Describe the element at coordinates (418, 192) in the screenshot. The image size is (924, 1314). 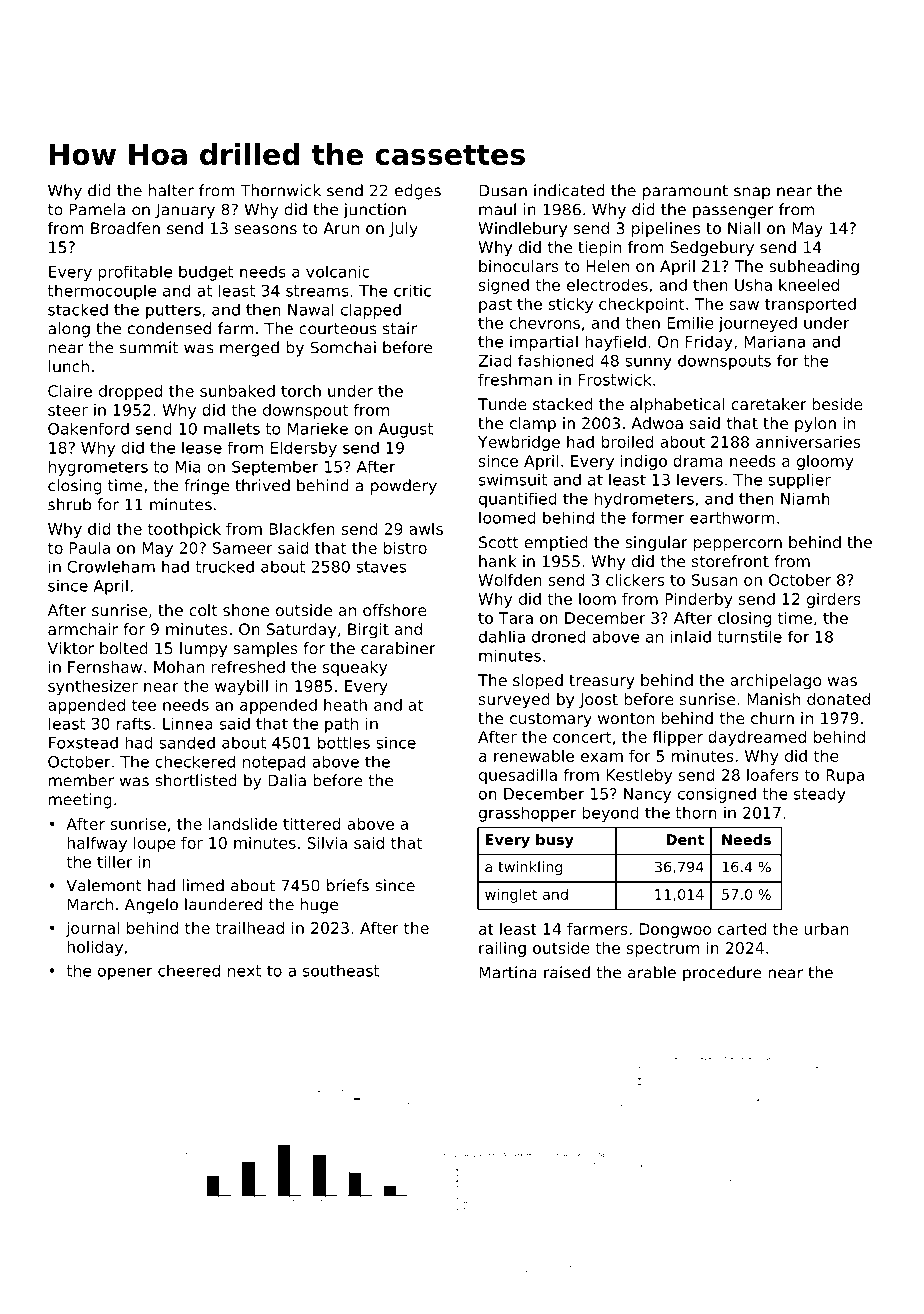
I see `edges` at that location.
